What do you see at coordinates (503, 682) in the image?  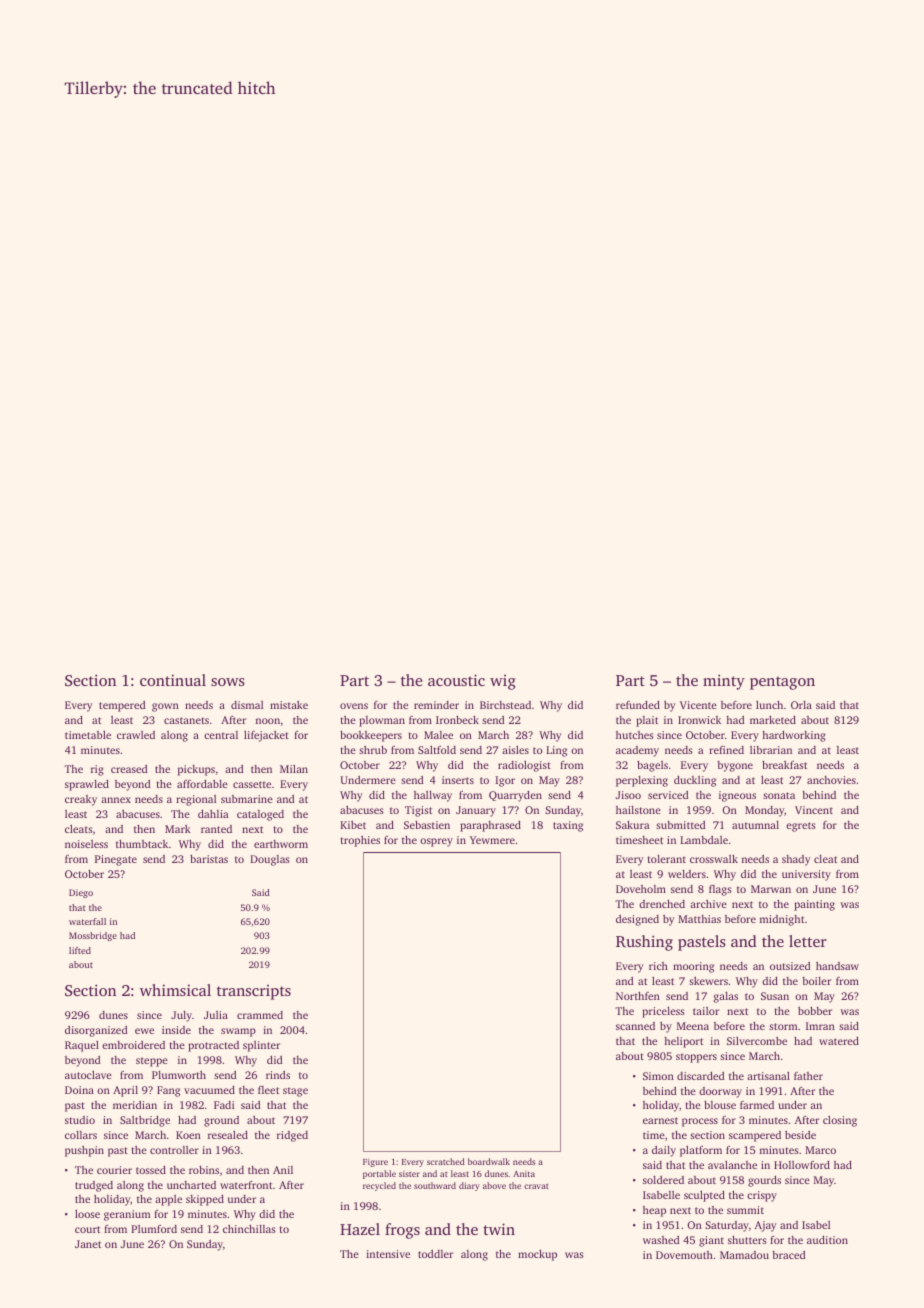 I see `wig` at bounding box center [503, 682].
